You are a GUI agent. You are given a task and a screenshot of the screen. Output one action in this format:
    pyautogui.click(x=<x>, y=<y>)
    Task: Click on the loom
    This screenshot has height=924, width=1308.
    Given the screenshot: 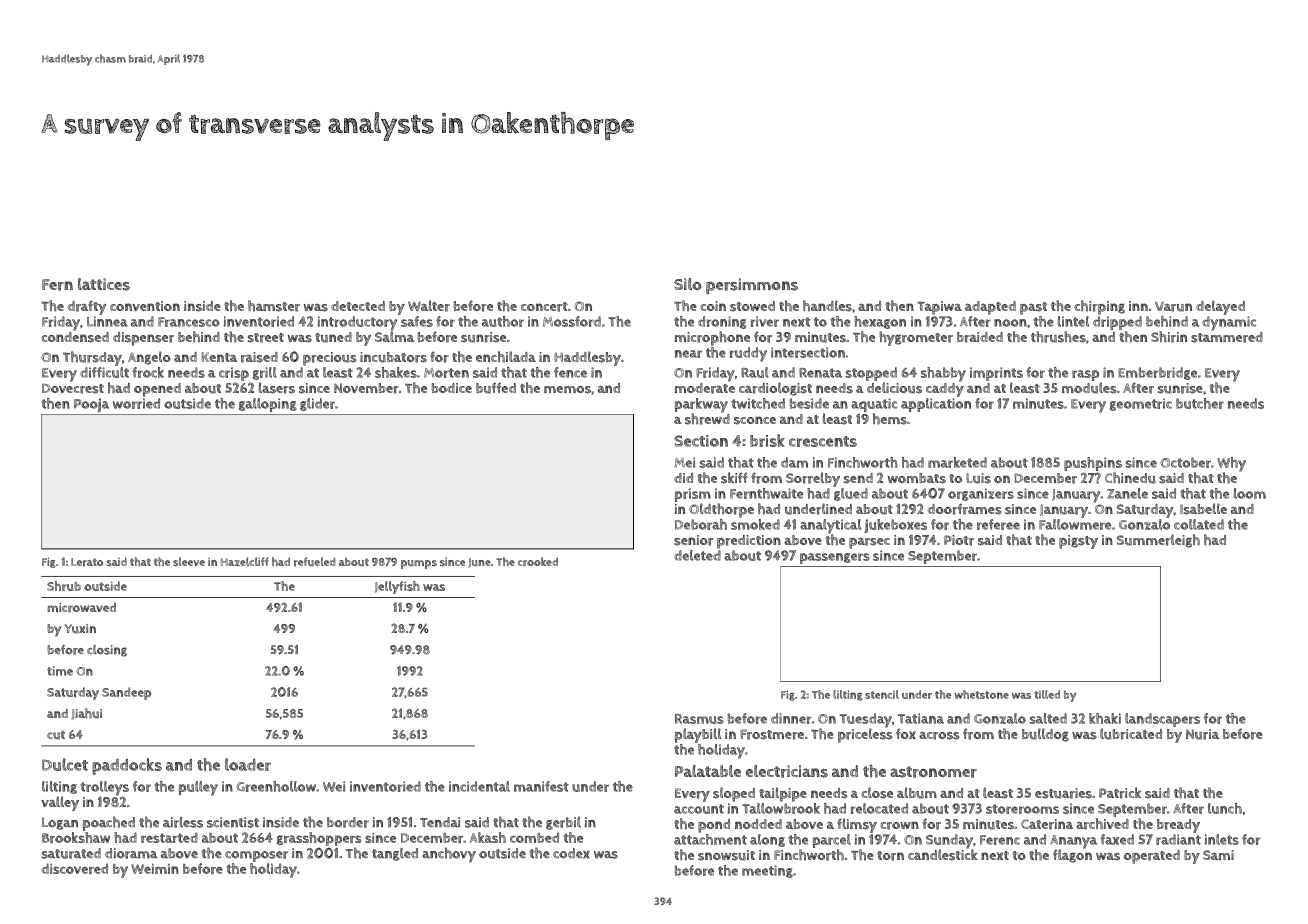 What is the action you would take?
    pyautogui.click(x=1250, y=493)
